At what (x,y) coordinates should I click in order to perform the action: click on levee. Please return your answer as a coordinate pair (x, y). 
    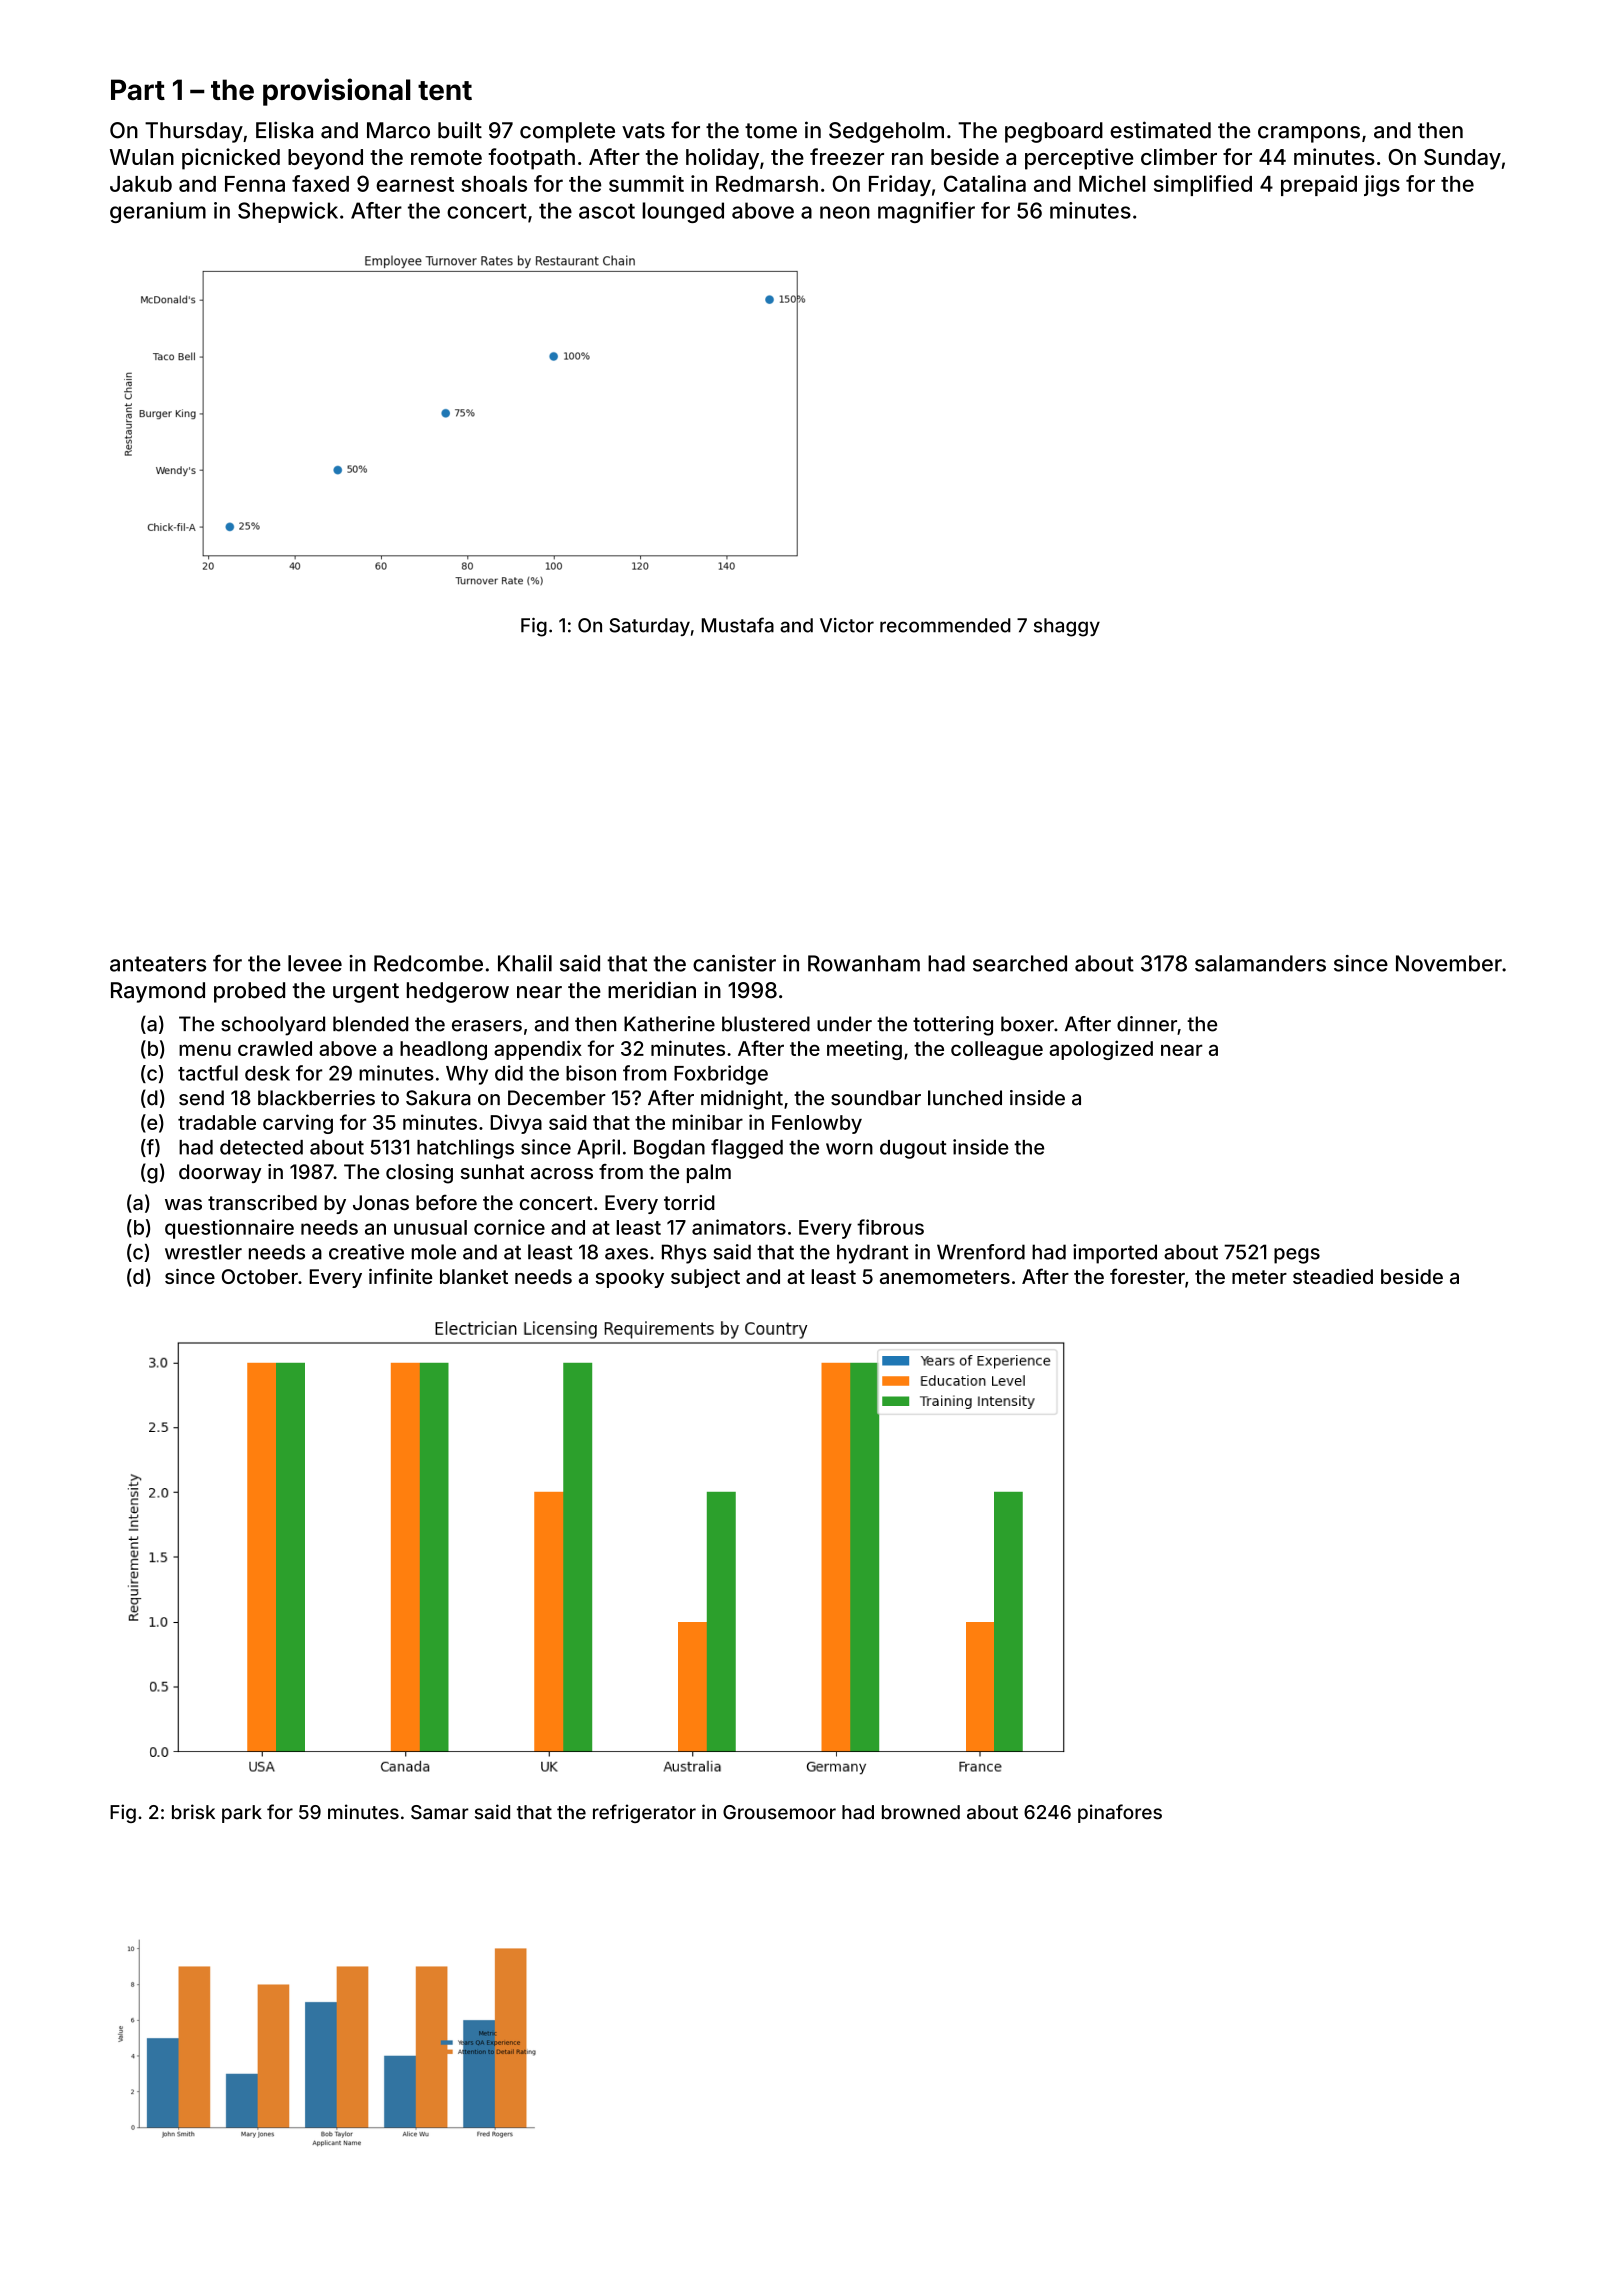
    Looking at the image, I should click on (315, 963).
